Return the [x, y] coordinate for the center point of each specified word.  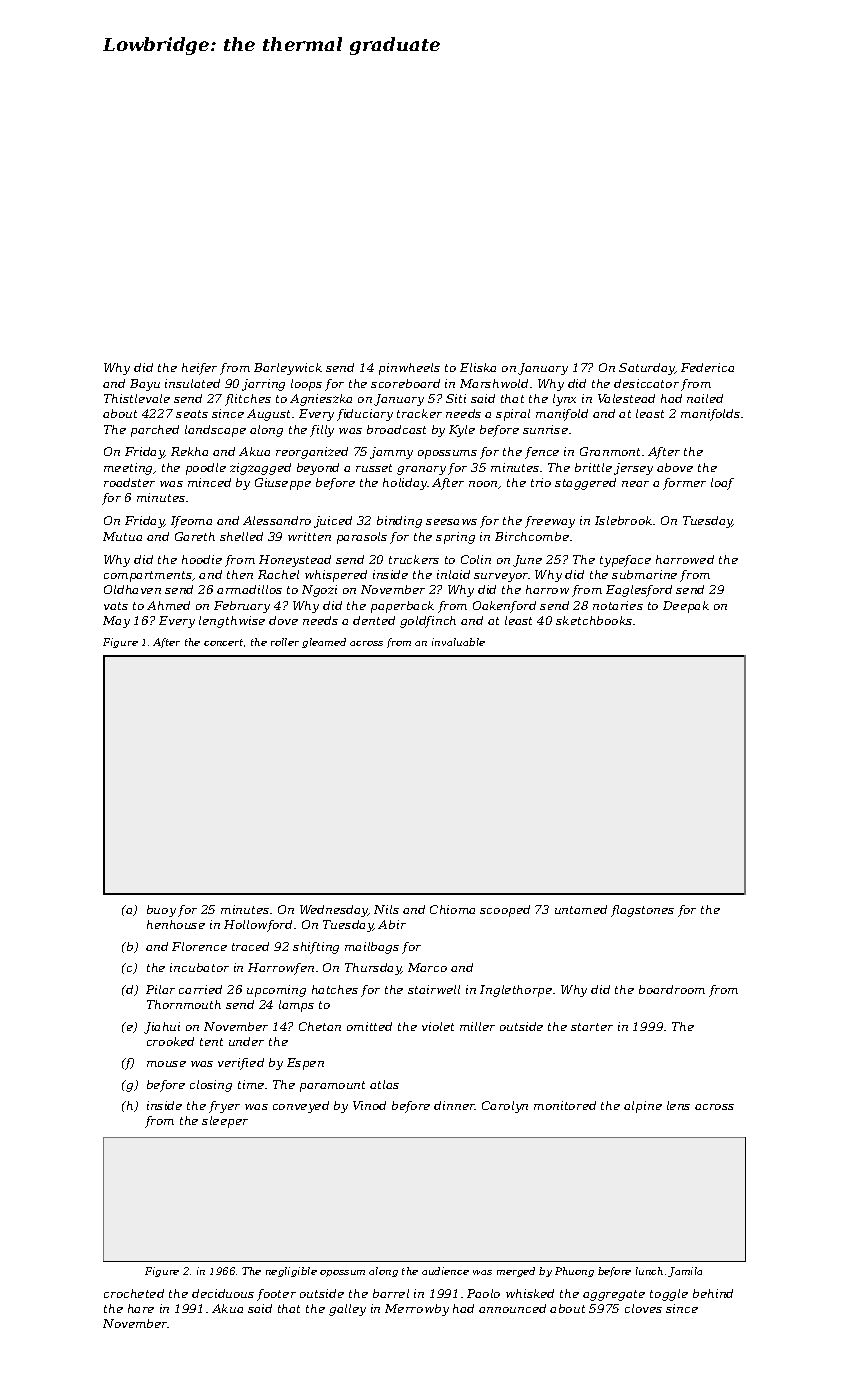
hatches [335, 989]
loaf [722, 484]
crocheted [134, 1293]
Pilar [160, 989]
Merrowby [417, 1310]
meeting [128, 469]
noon [483, 484]
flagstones [642, 911]
